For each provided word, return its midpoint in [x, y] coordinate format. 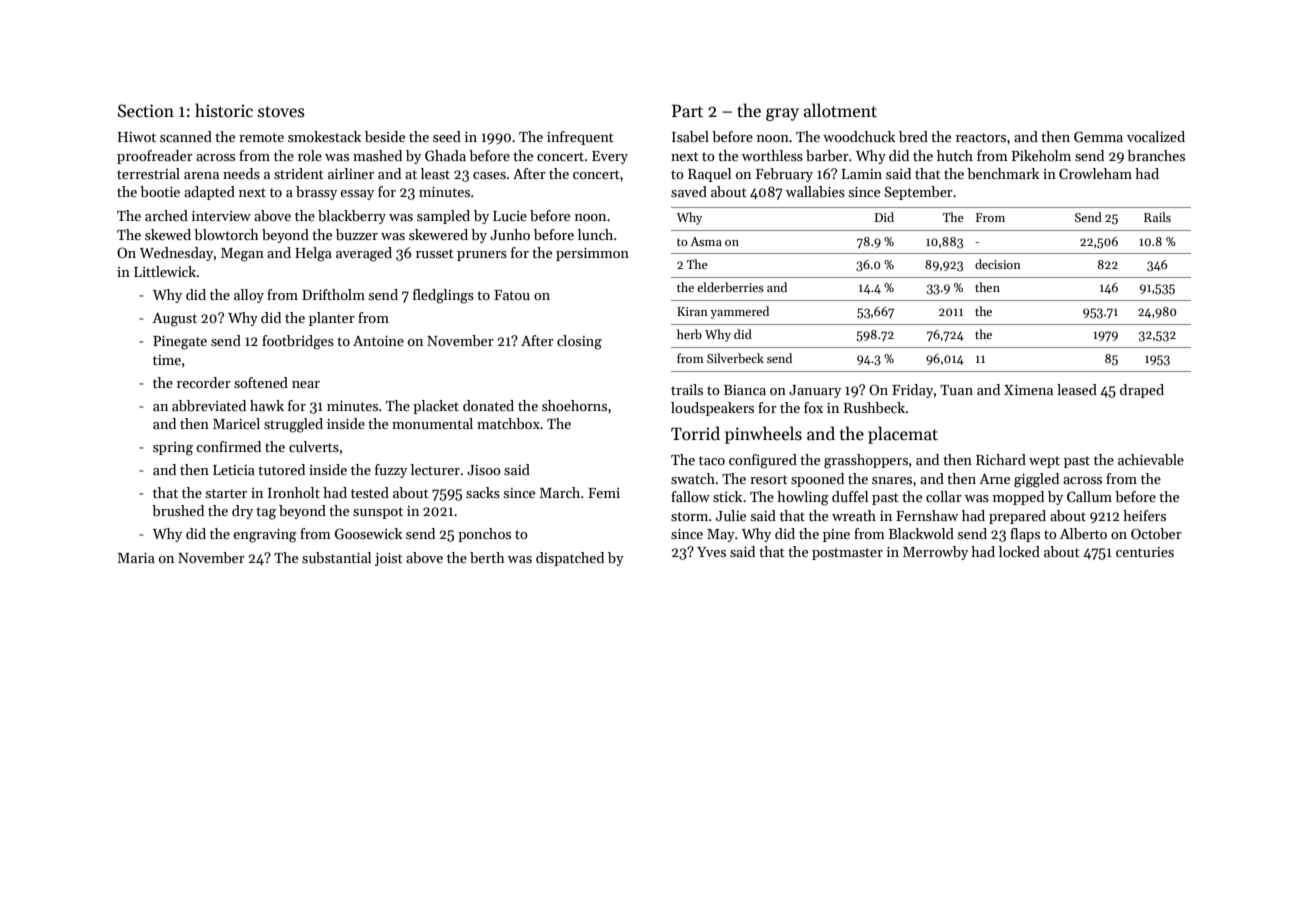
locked [1019, 551]
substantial [336, 557]
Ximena [1028, 390]
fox [813, 407]
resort [769, 479]
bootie [160, 191]
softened [261, 382]
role [310, 155]
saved [689, 191]
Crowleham [1095, 173]
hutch [955, 155]
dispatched [570, 559]
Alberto [1083, 533]
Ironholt [294, 492]
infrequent [580, 138]
